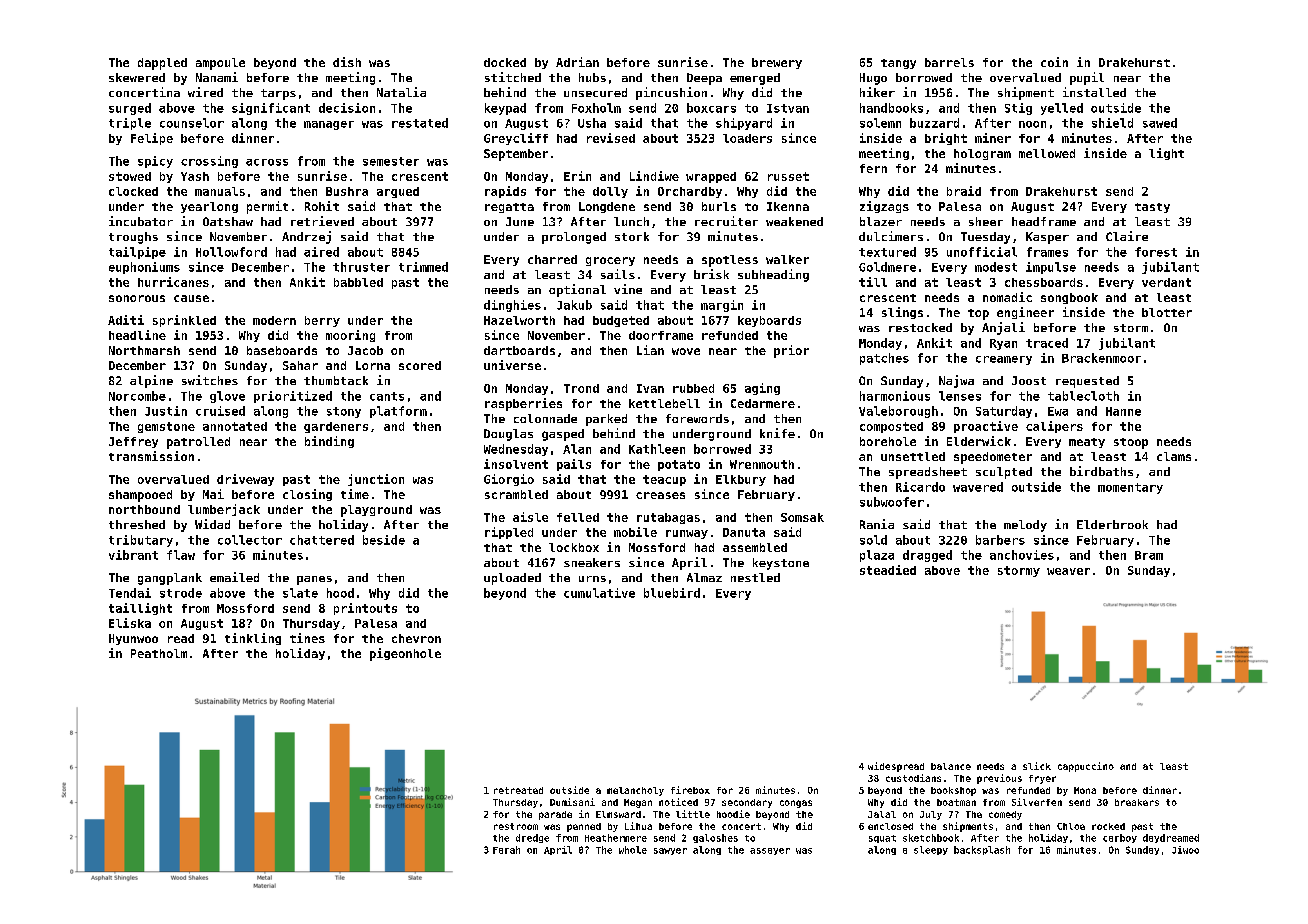  I want to click on Istvan, so click(788, 108).
